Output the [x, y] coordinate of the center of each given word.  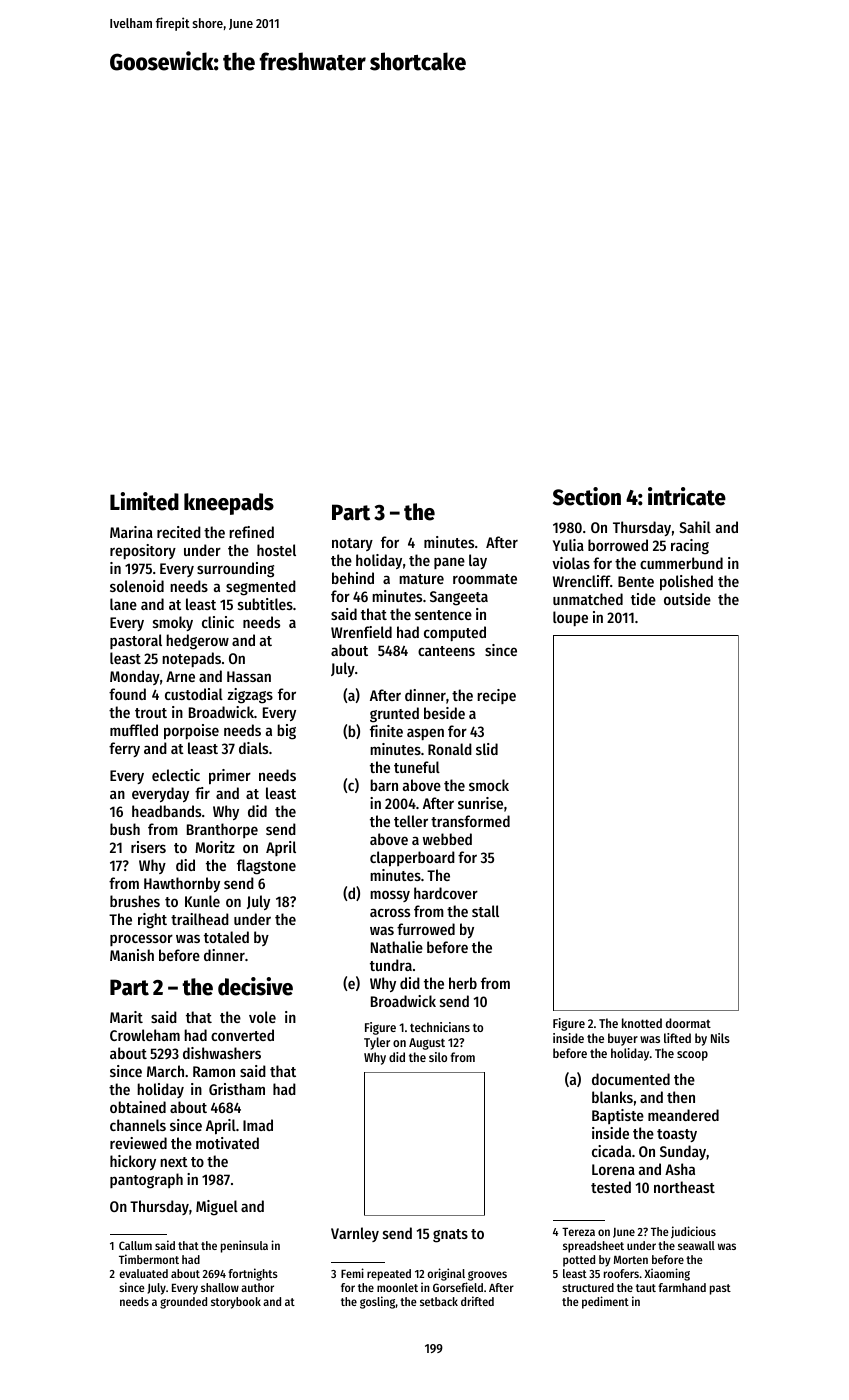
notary [352, 544]
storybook [236, 1303]
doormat [688, 1023]
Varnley [355, 1234]
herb [463, 983]
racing [690, 547]
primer [230, 777]
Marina [131, 532]
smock [489, 785]
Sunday [683, 1152]
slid [487, 749]
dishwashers [222, 1053]
